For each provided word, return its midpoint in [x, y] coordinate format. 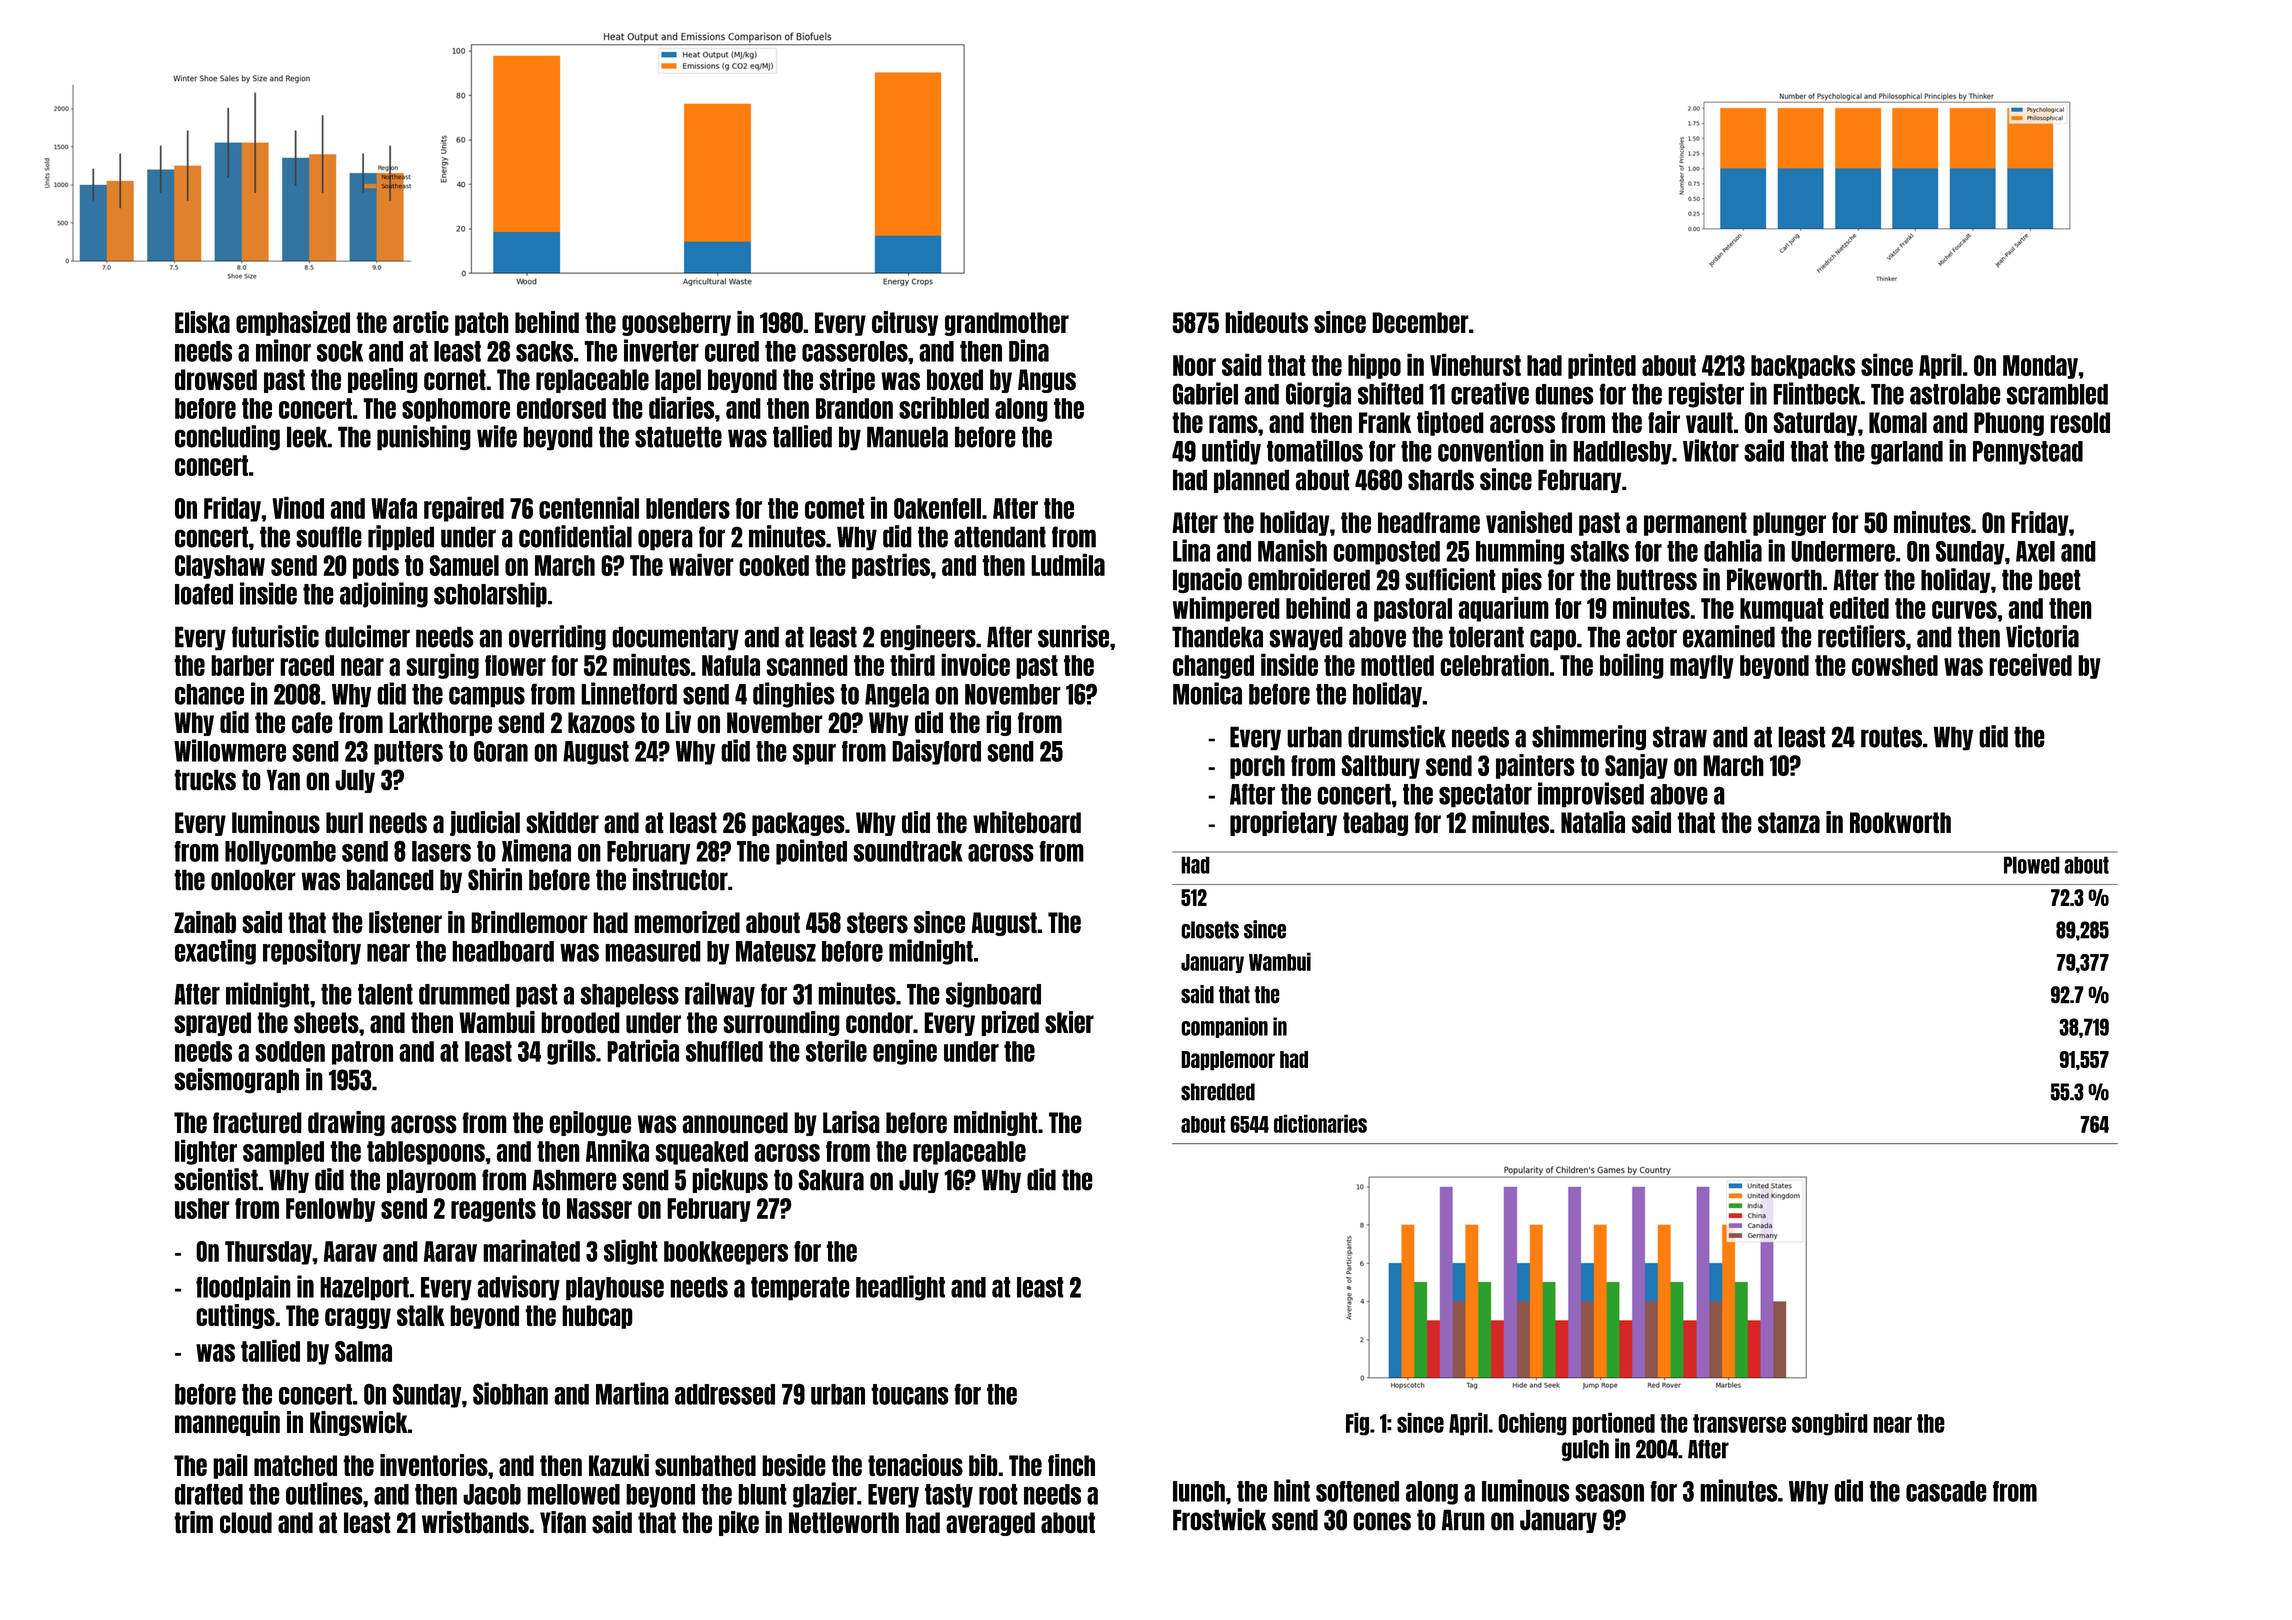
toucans [910, 1394]
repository [312, 952]
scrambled [2057, 394]
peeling [383, 380]
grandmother [1007, 324]
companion [1224, 1027]
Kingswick [359, 1423]
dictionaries [1320, 1123]
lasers [441, 851]
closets [1210, 930]
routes [1891, 737]
